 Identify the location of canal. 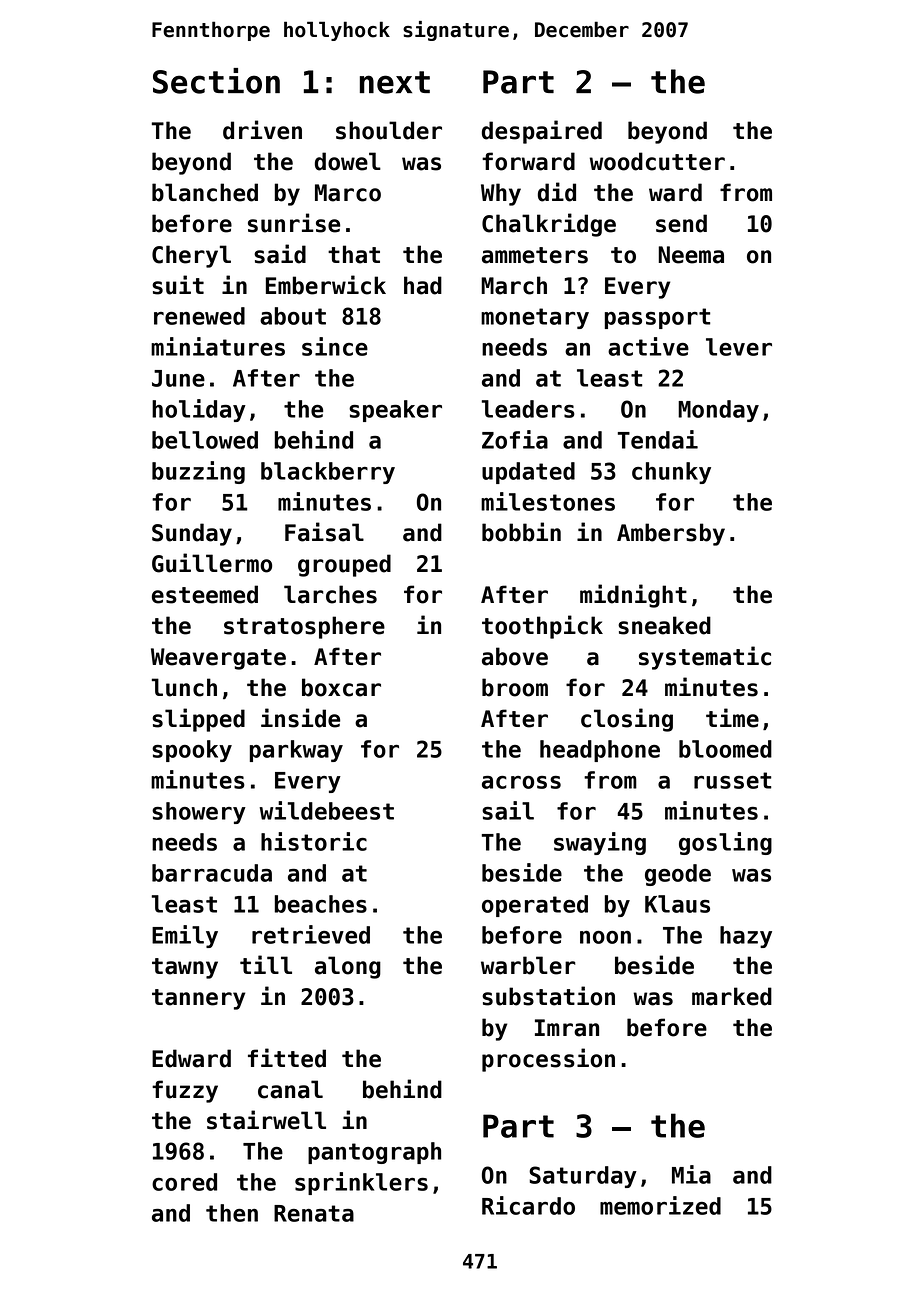
(290, 1089).
